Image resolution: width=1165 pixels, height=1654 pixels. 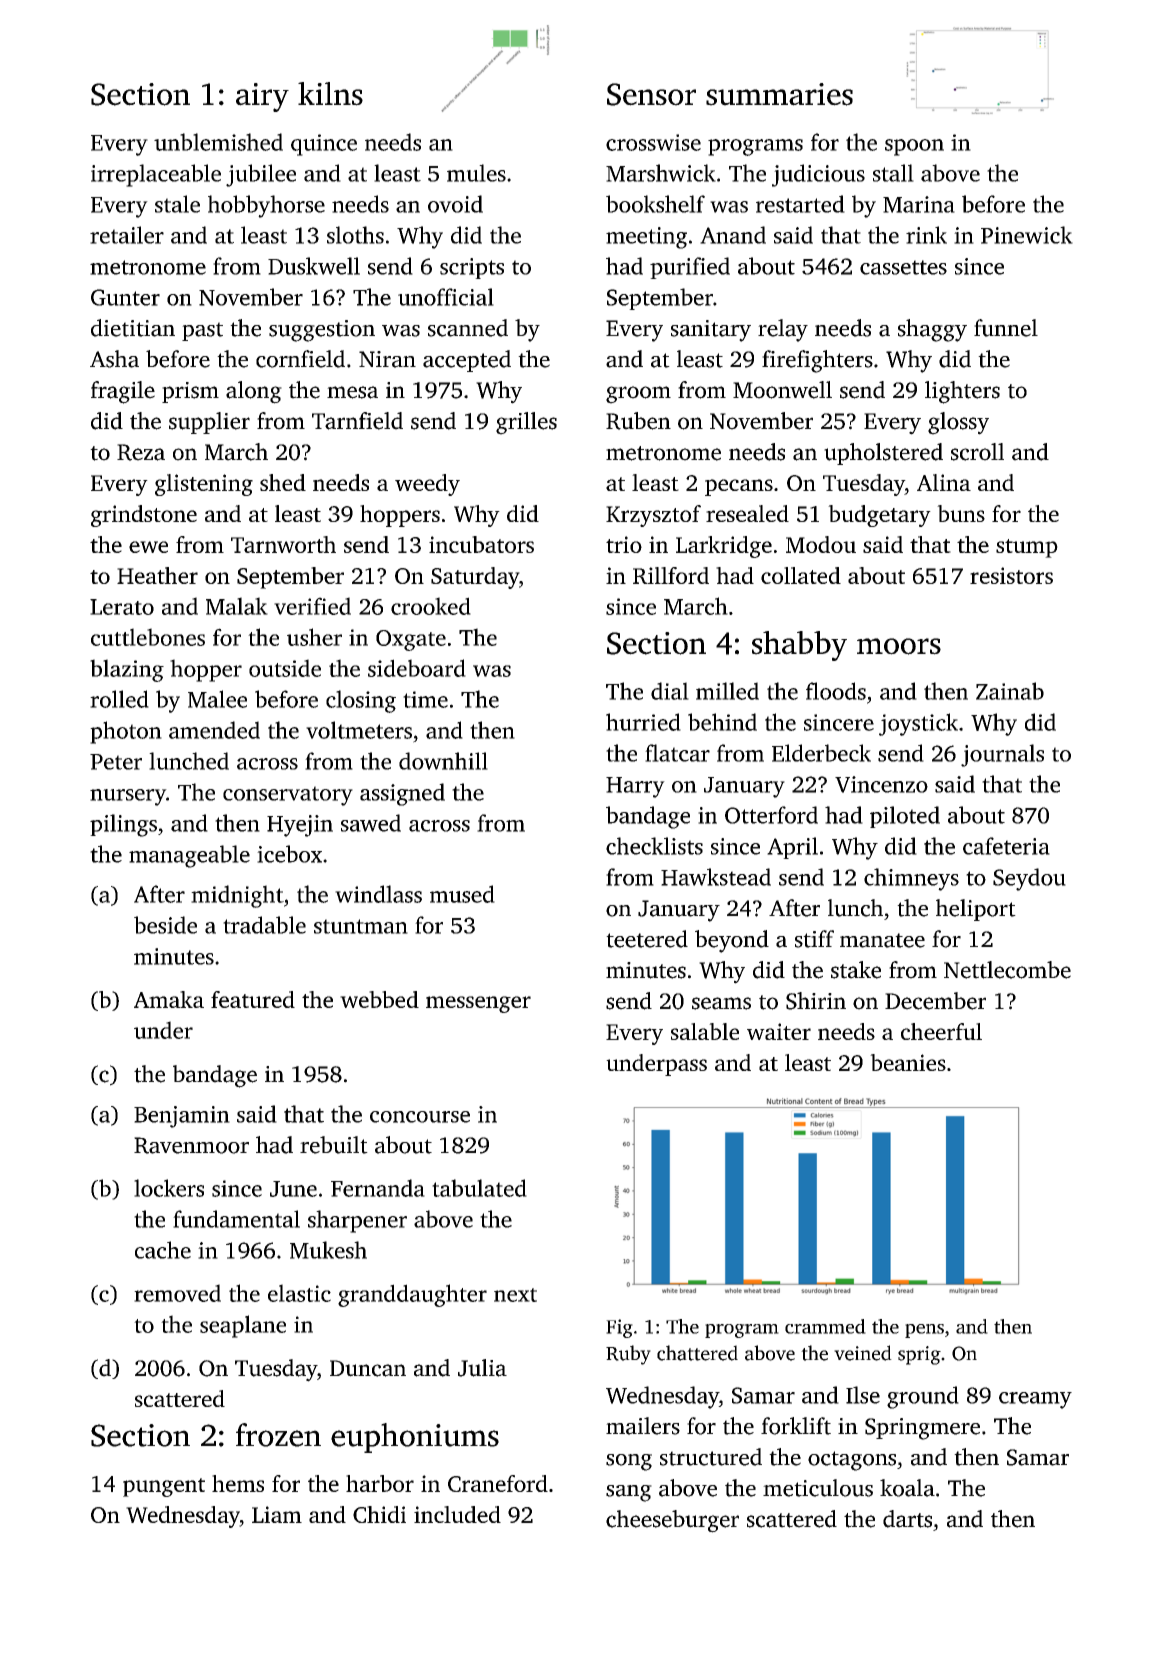 What do you see at coordinates (816, 1001) in the page?
I see `Shirin` at bounding box center [816, 1001].
